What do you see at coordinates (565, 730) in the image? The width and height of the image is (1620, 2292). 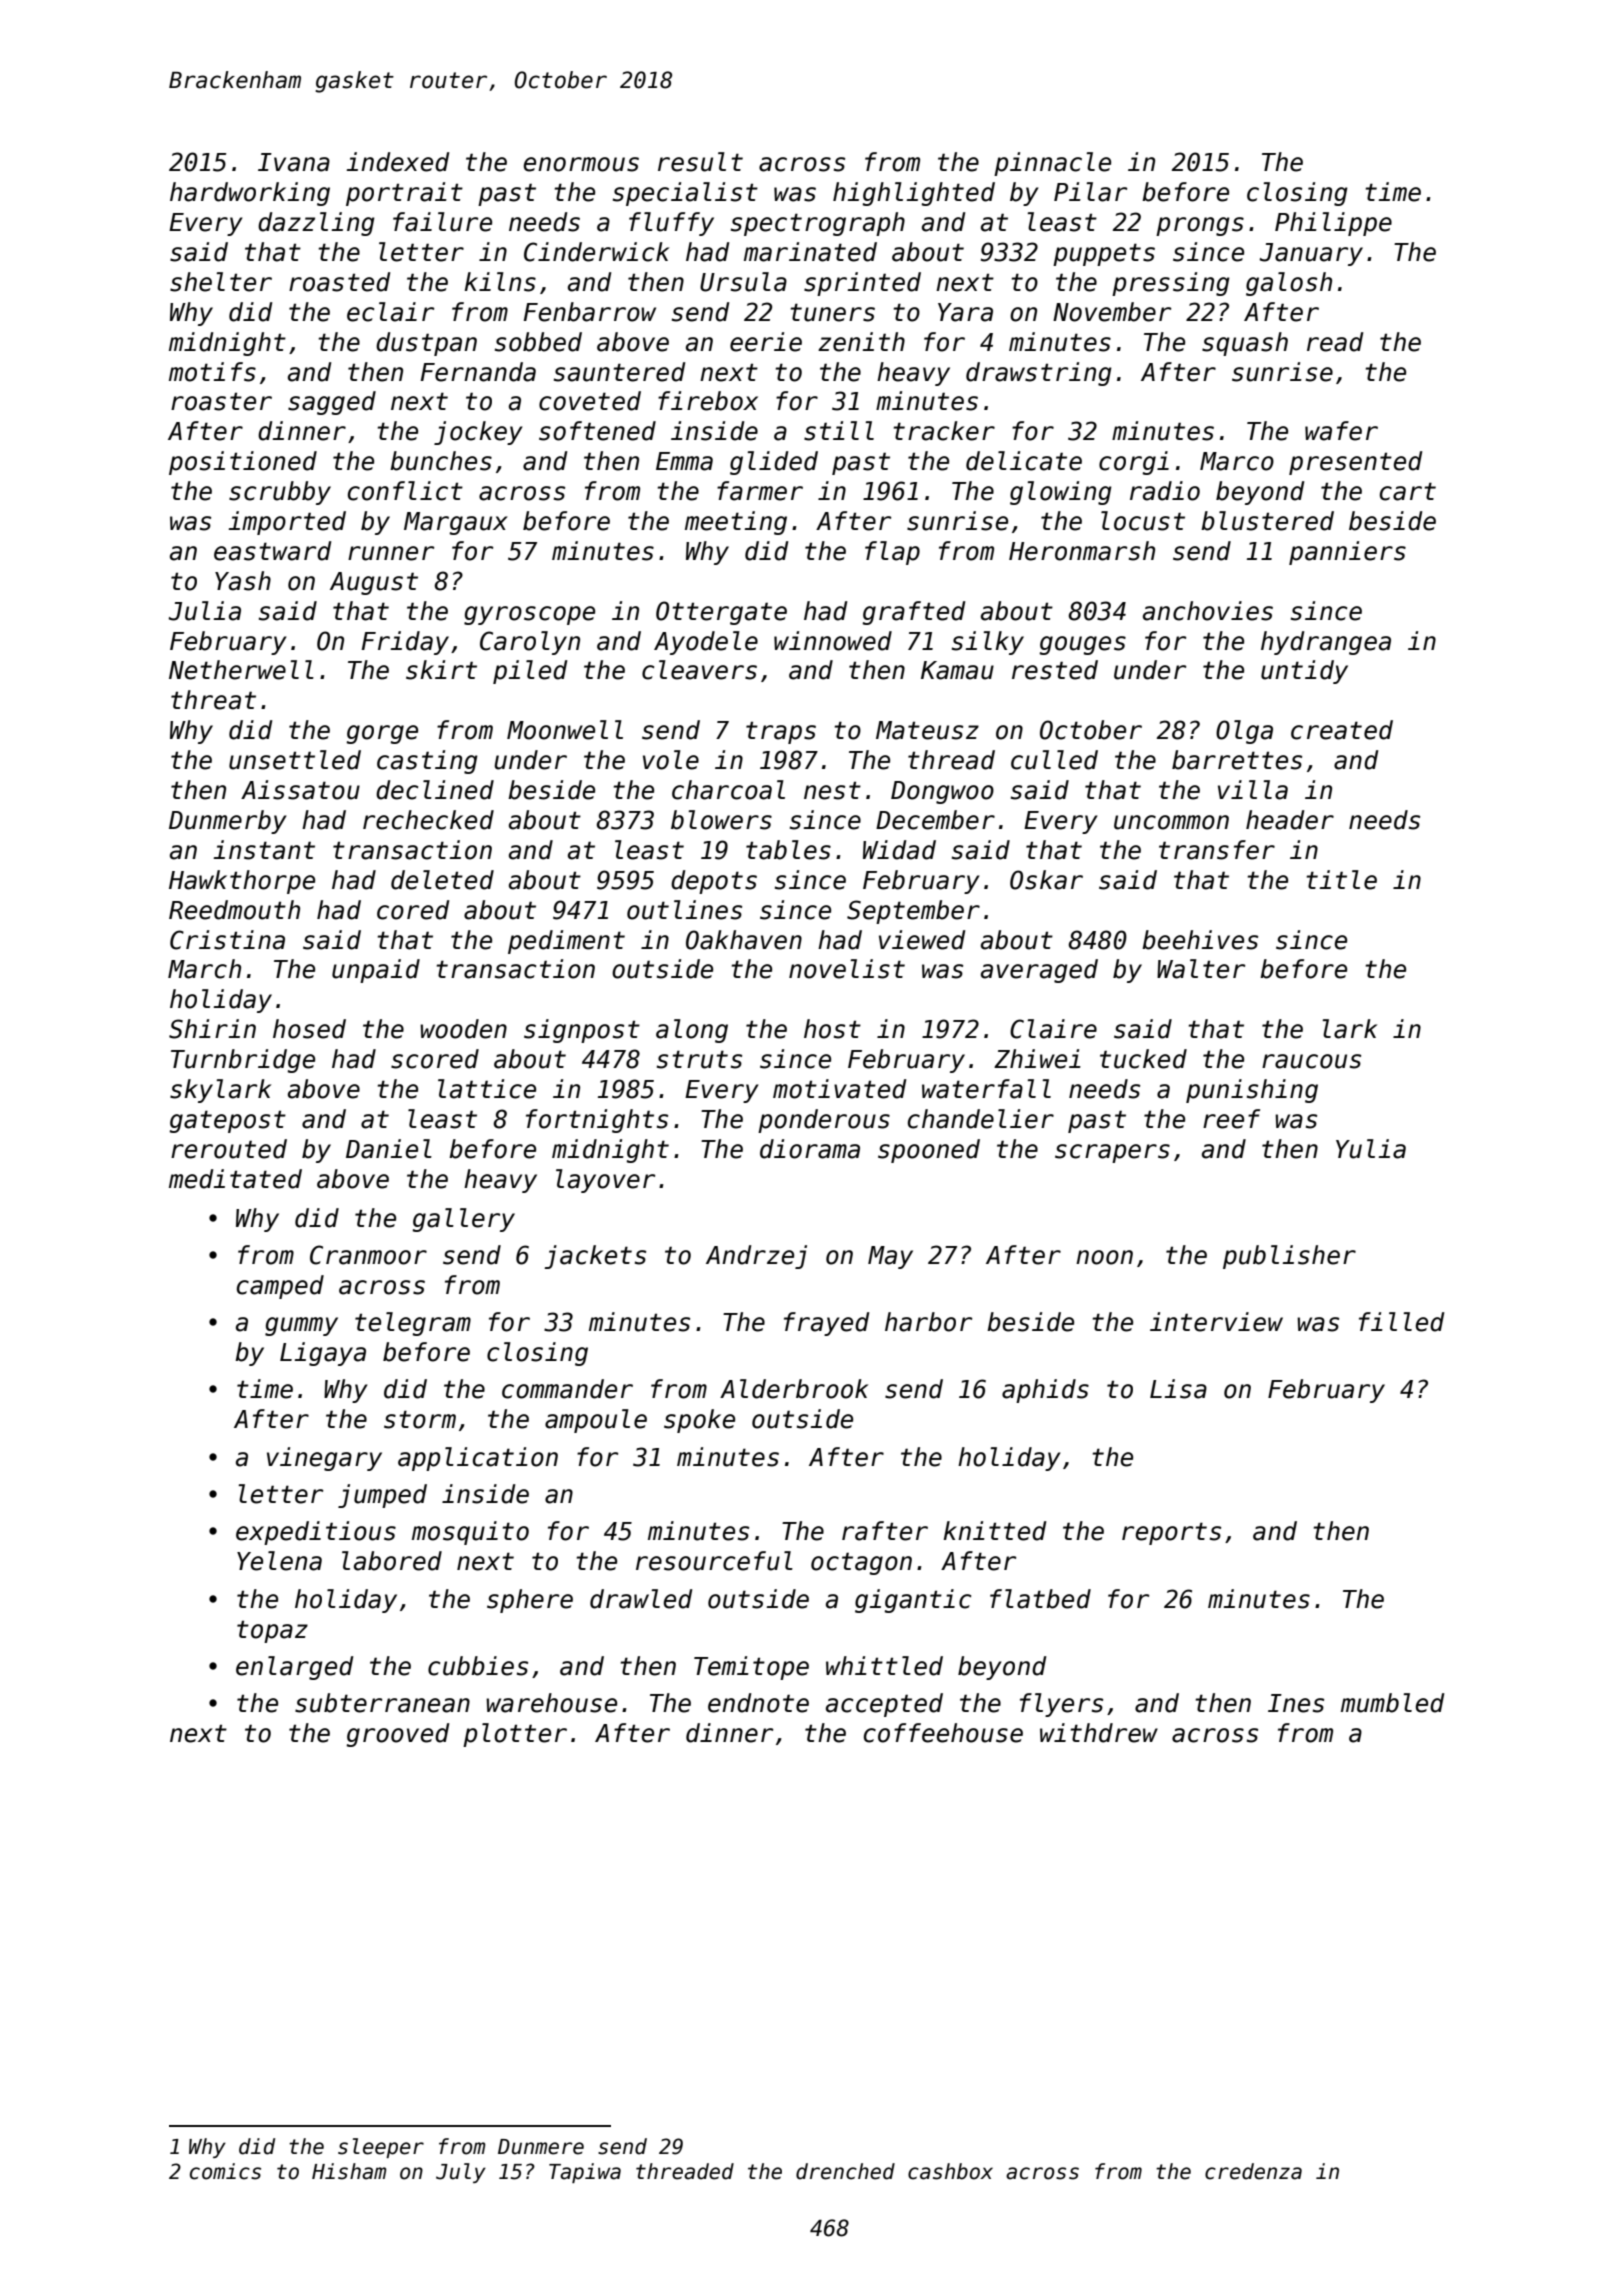 I see `Moonwell` at bounding box center [565, 730].
